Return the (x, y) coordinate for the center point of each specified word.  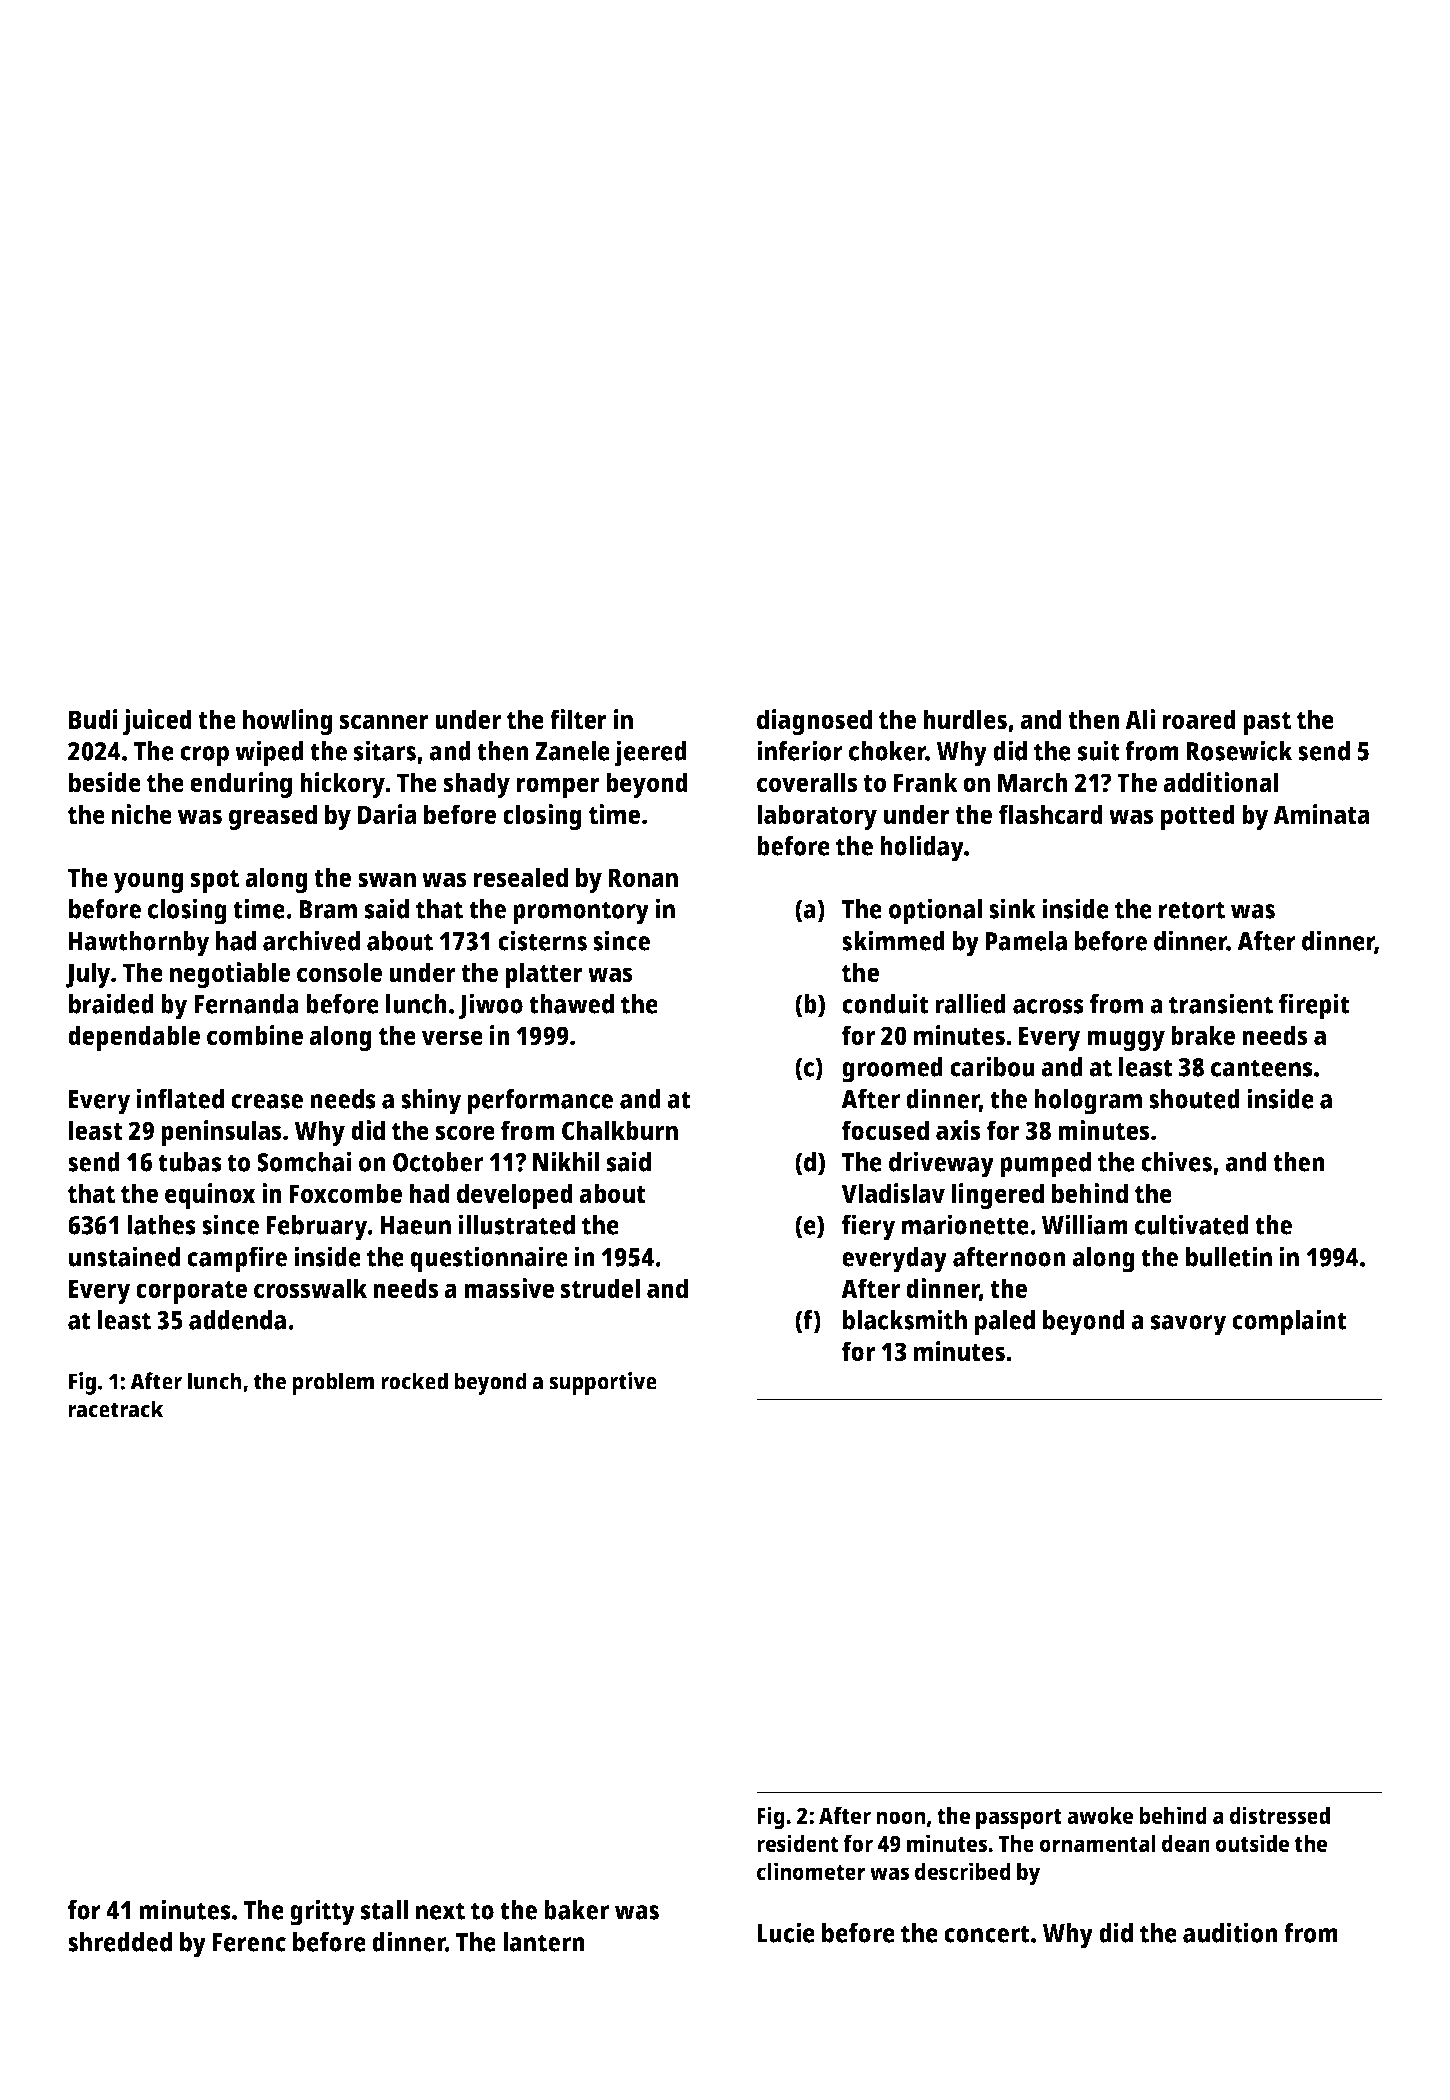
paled (1005, 1323)
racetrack (116, 1409)
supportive (603, 1383)
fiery (869, 1227)
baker (576, 1910)
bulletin (1229, 1256)
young (148, 882)
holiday (922, 848)
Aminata (1321, 814)
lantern (544, 1942)
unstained (124, 1256)
